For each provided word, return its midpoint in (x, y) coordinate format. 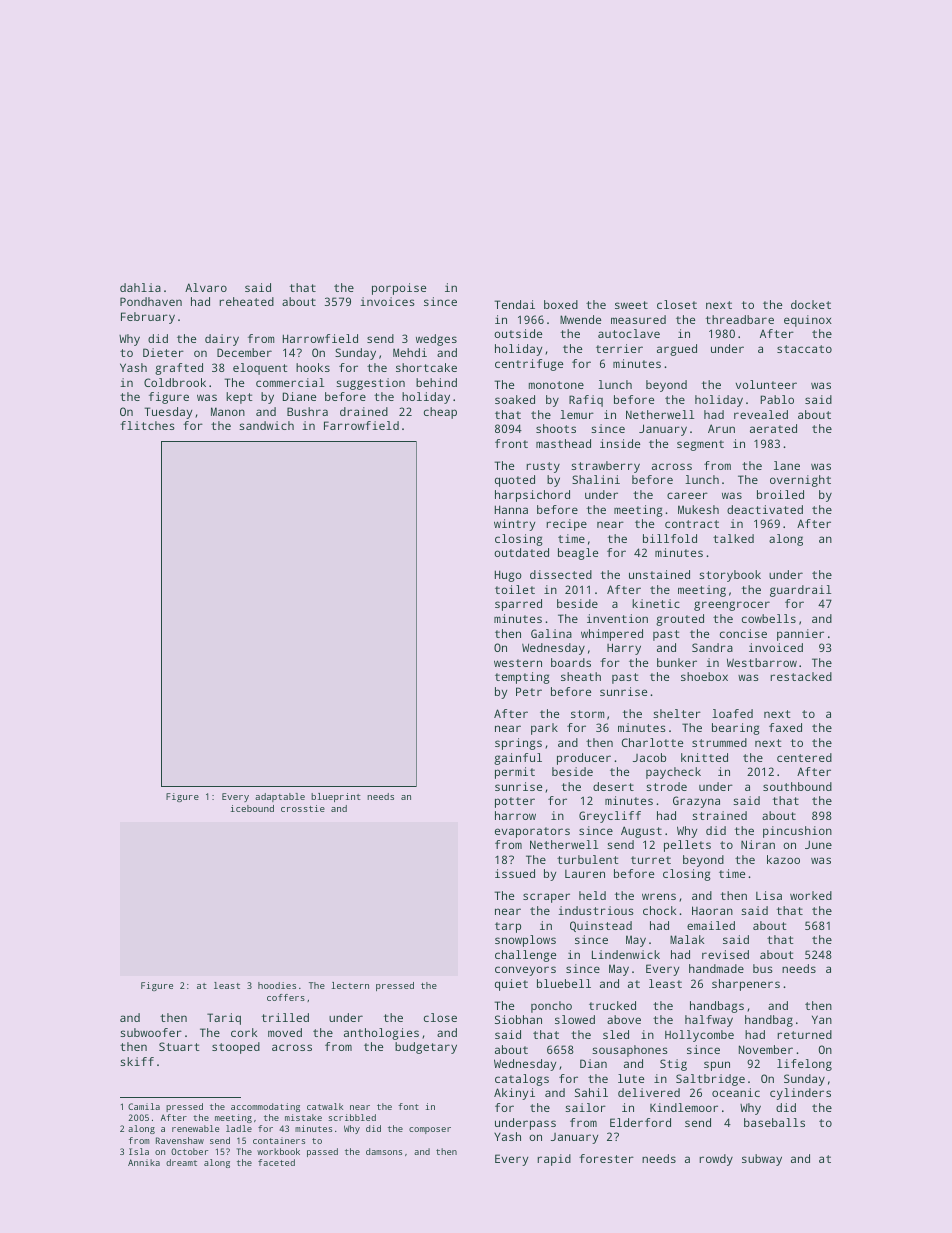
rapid (554, 1160)
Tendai (514, 304)
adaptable (280, 797)
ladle (239, 1128)
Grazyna (696, 802)
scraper (546, 898)
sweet (631, 305)
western (518, 663)
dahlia (140, 287)
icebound (252, 808)
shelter (677, 713)
